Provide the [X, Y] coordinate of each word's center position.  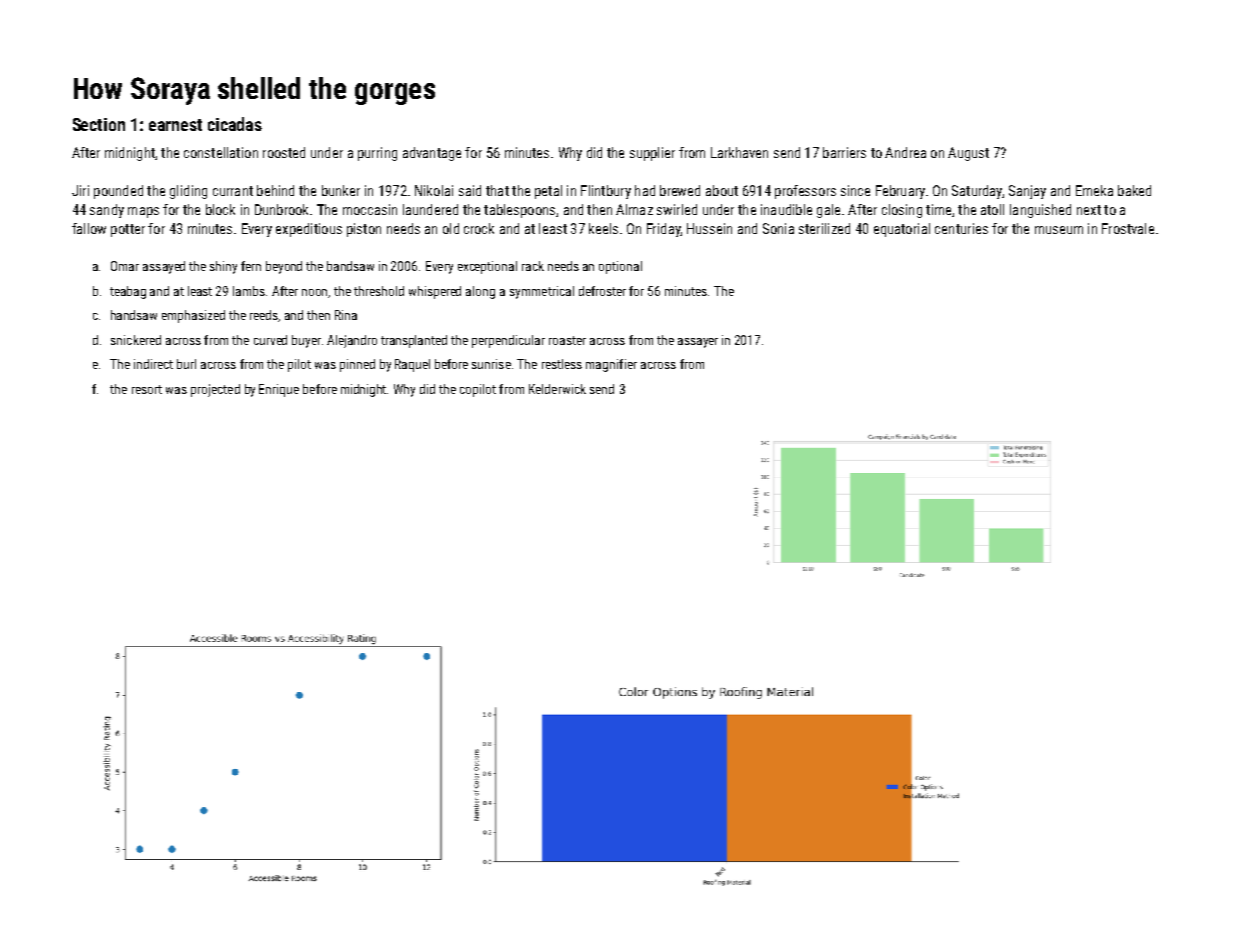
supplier [652, 154]
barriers [844, 152]
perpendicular [508, 341]
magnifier [611, 365]
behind [275, 190]
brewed [680, 190]
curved [270, 340]
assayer [698, 343]
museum [1059, 230]
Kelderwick [557, 389]
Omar [125, 266]
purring [377, 154]
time [938, 209]
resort [147, 389]
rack [533, 266]
